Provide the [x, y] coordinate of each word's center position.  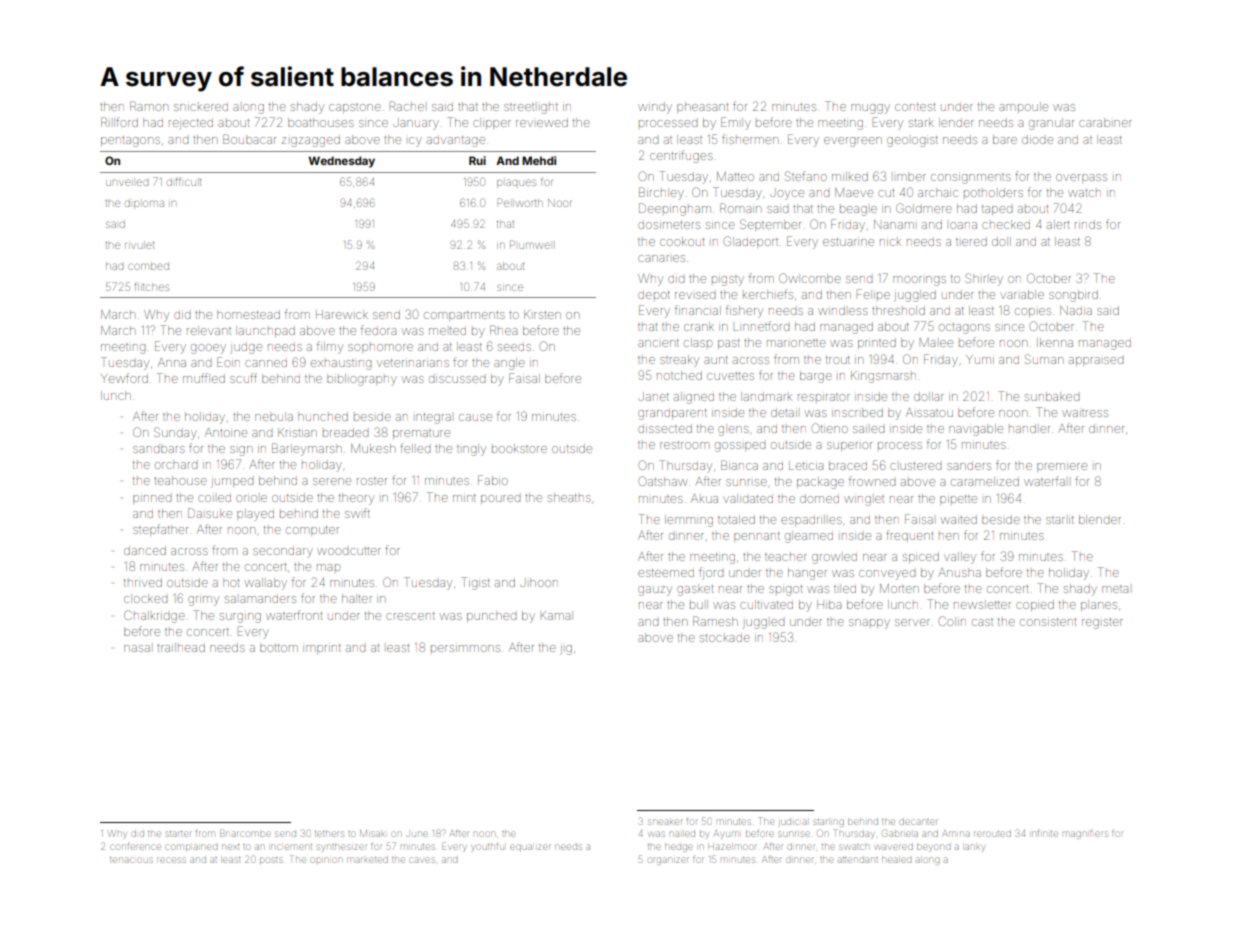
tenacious [131, 860]
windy [655, 108]
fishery [744, 311]
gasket [695, 590]
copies [1033, 312]
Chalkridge [154, 616]
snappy [869, 624]
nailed [682, 834]
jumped [232, 483]
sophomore [380, 348]
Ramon [149, 106]
